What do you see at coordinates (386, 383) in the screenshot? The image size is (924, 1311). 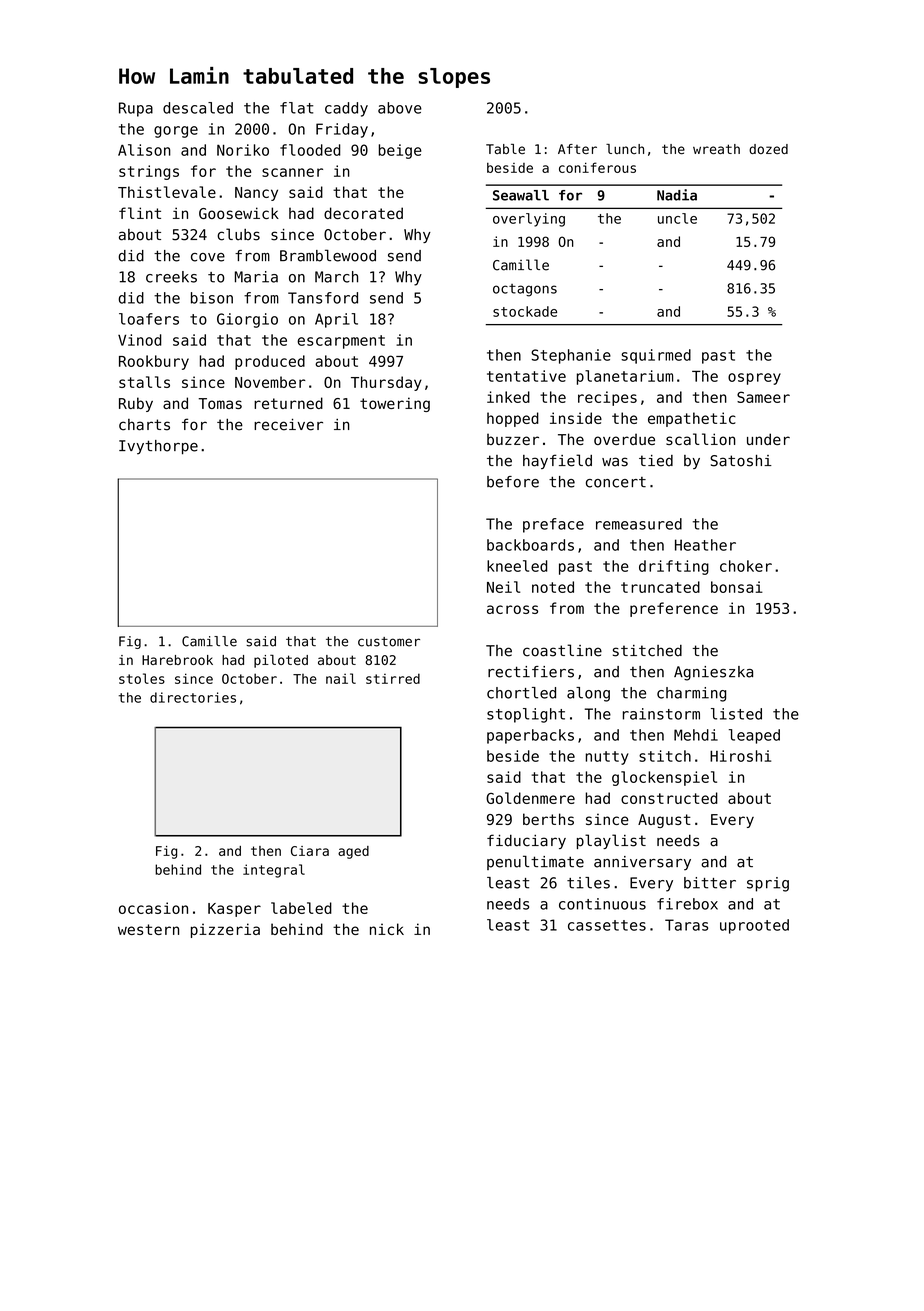 I see `Thursday` at bounding box center [386, 383].
